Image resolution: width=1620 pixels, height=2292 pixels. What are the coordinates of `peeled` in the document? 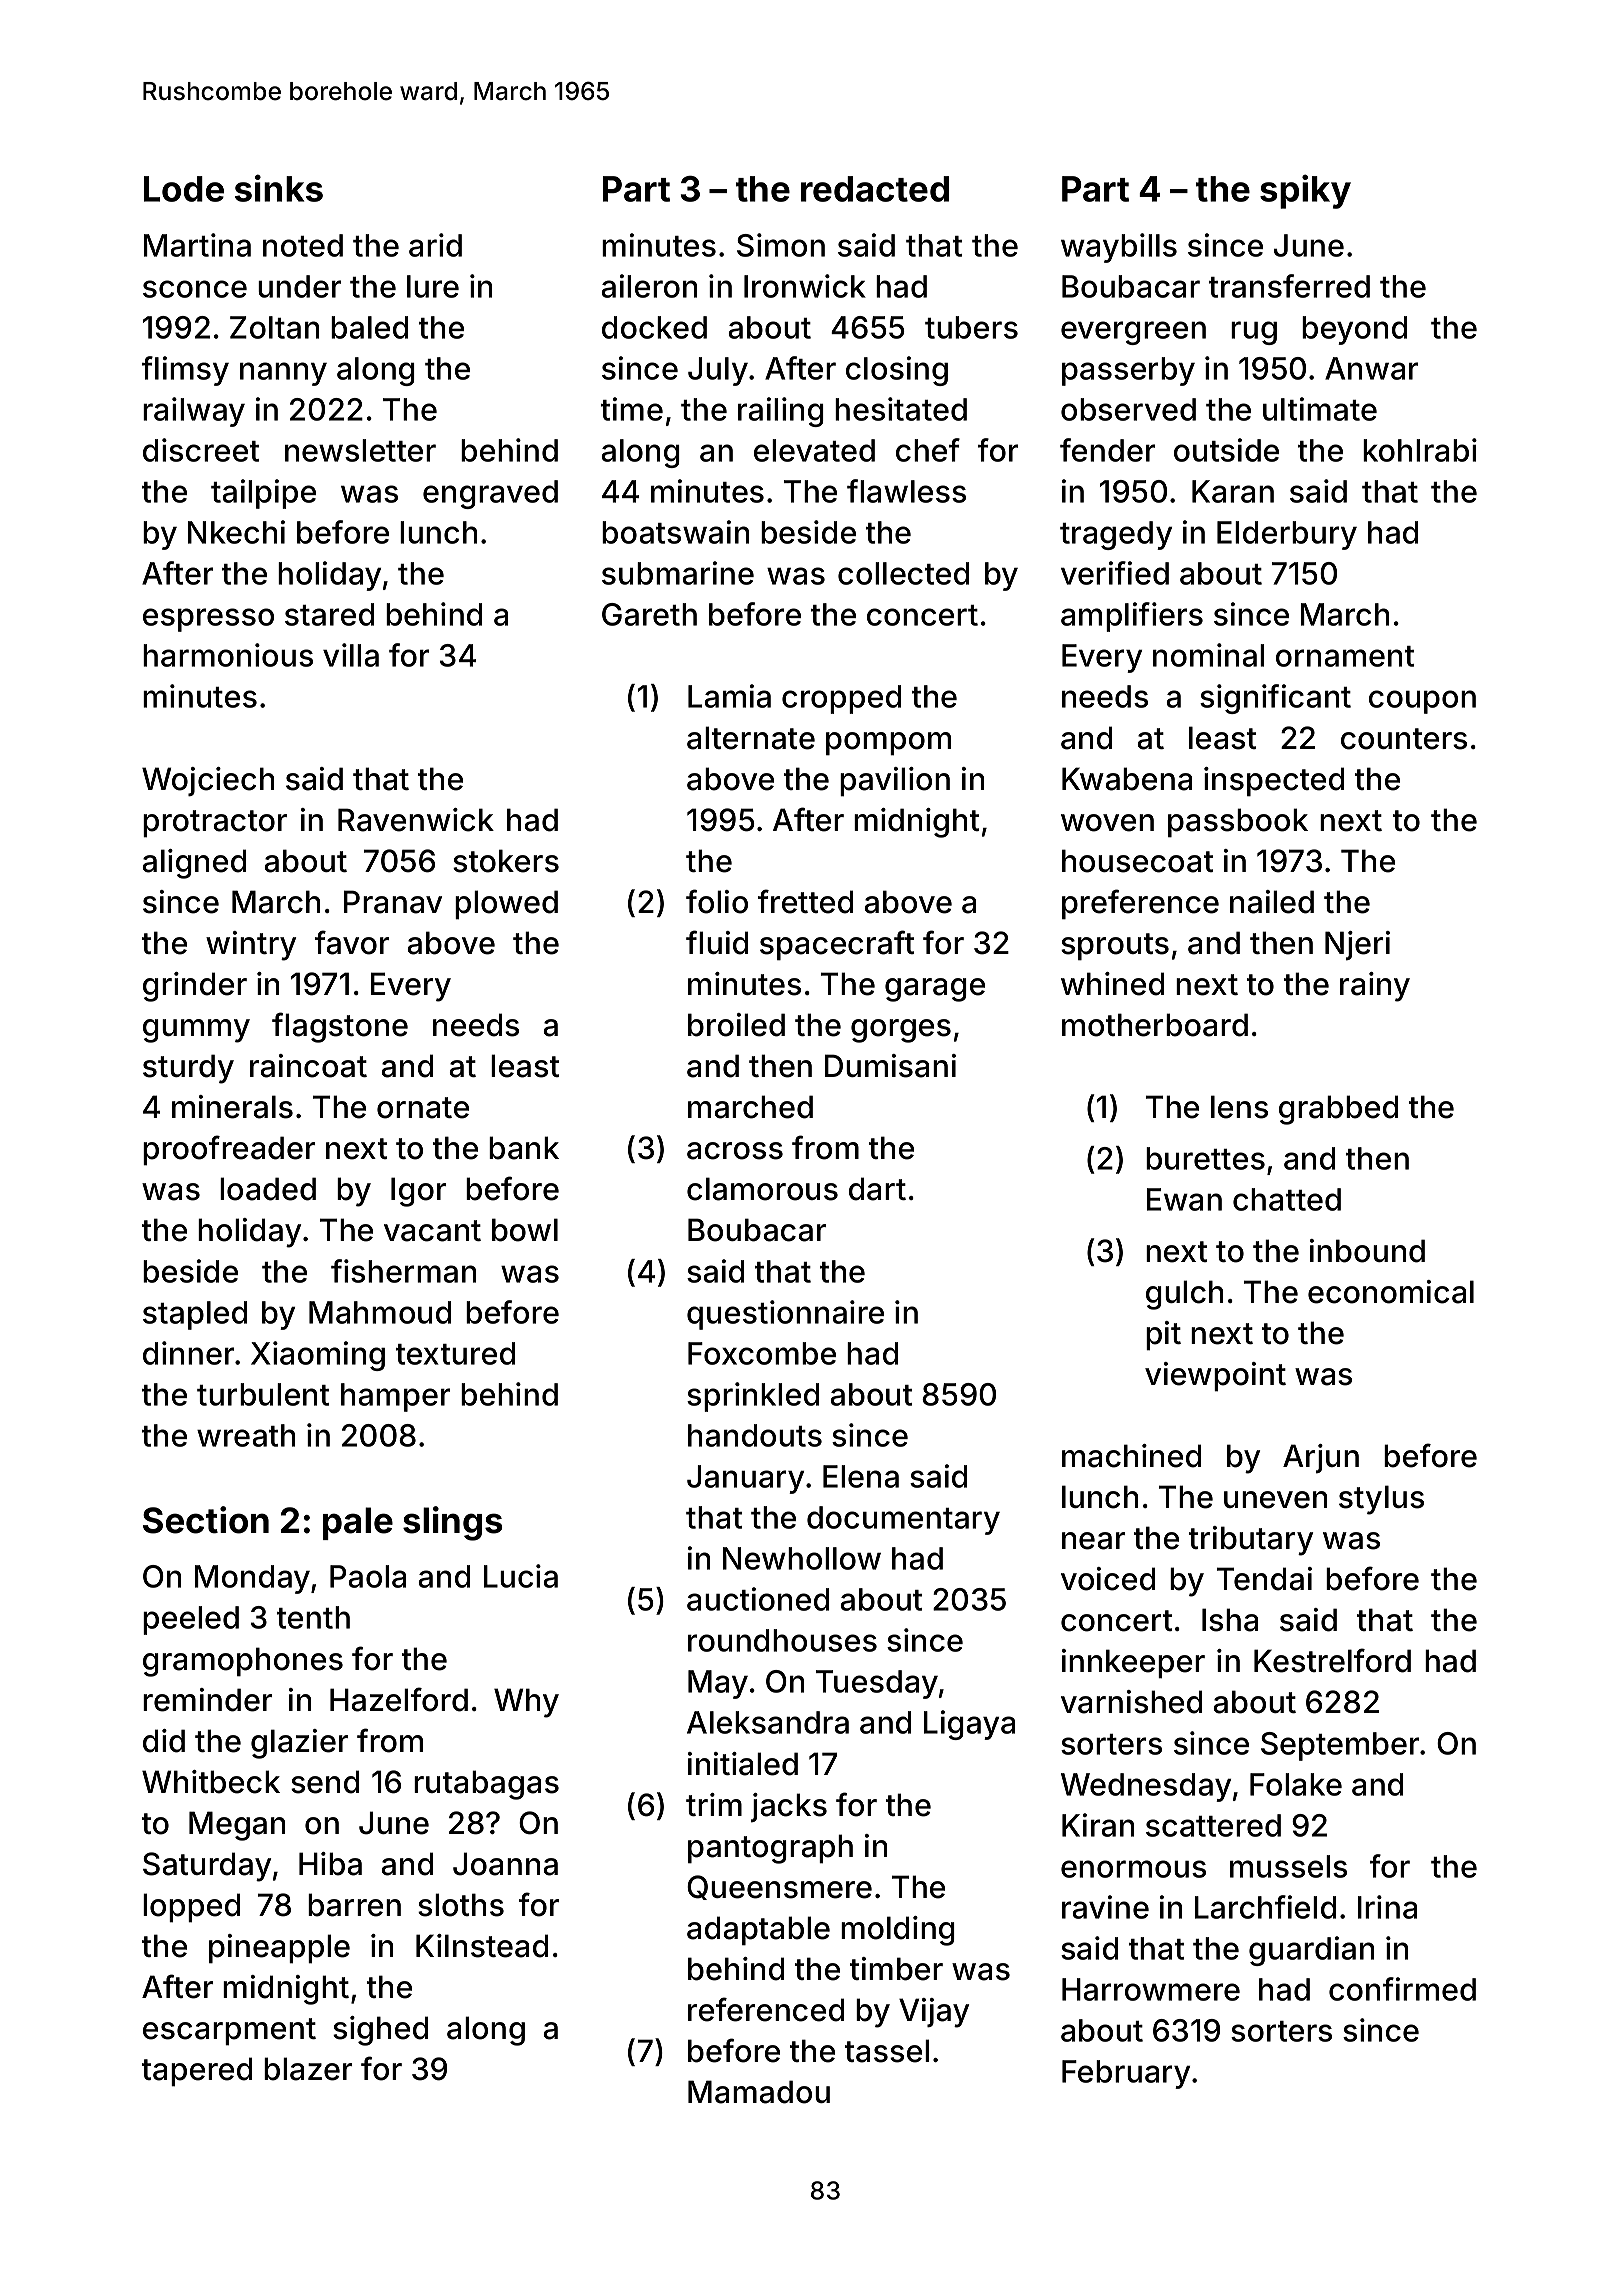 It's located at (191, 1620).
